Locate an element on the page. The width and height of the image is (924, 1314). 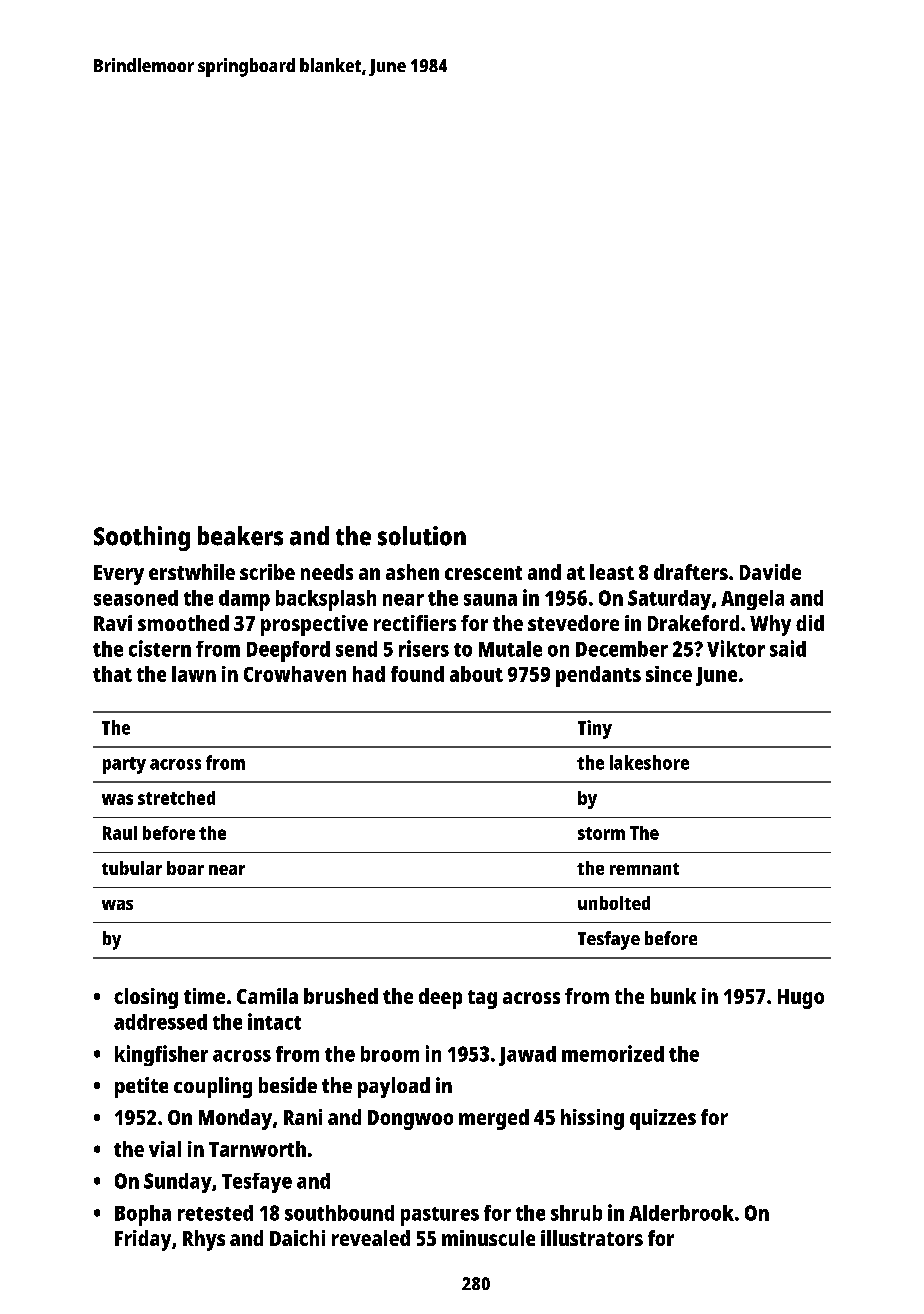
quizzes is located at coordinates (663, 1119).
